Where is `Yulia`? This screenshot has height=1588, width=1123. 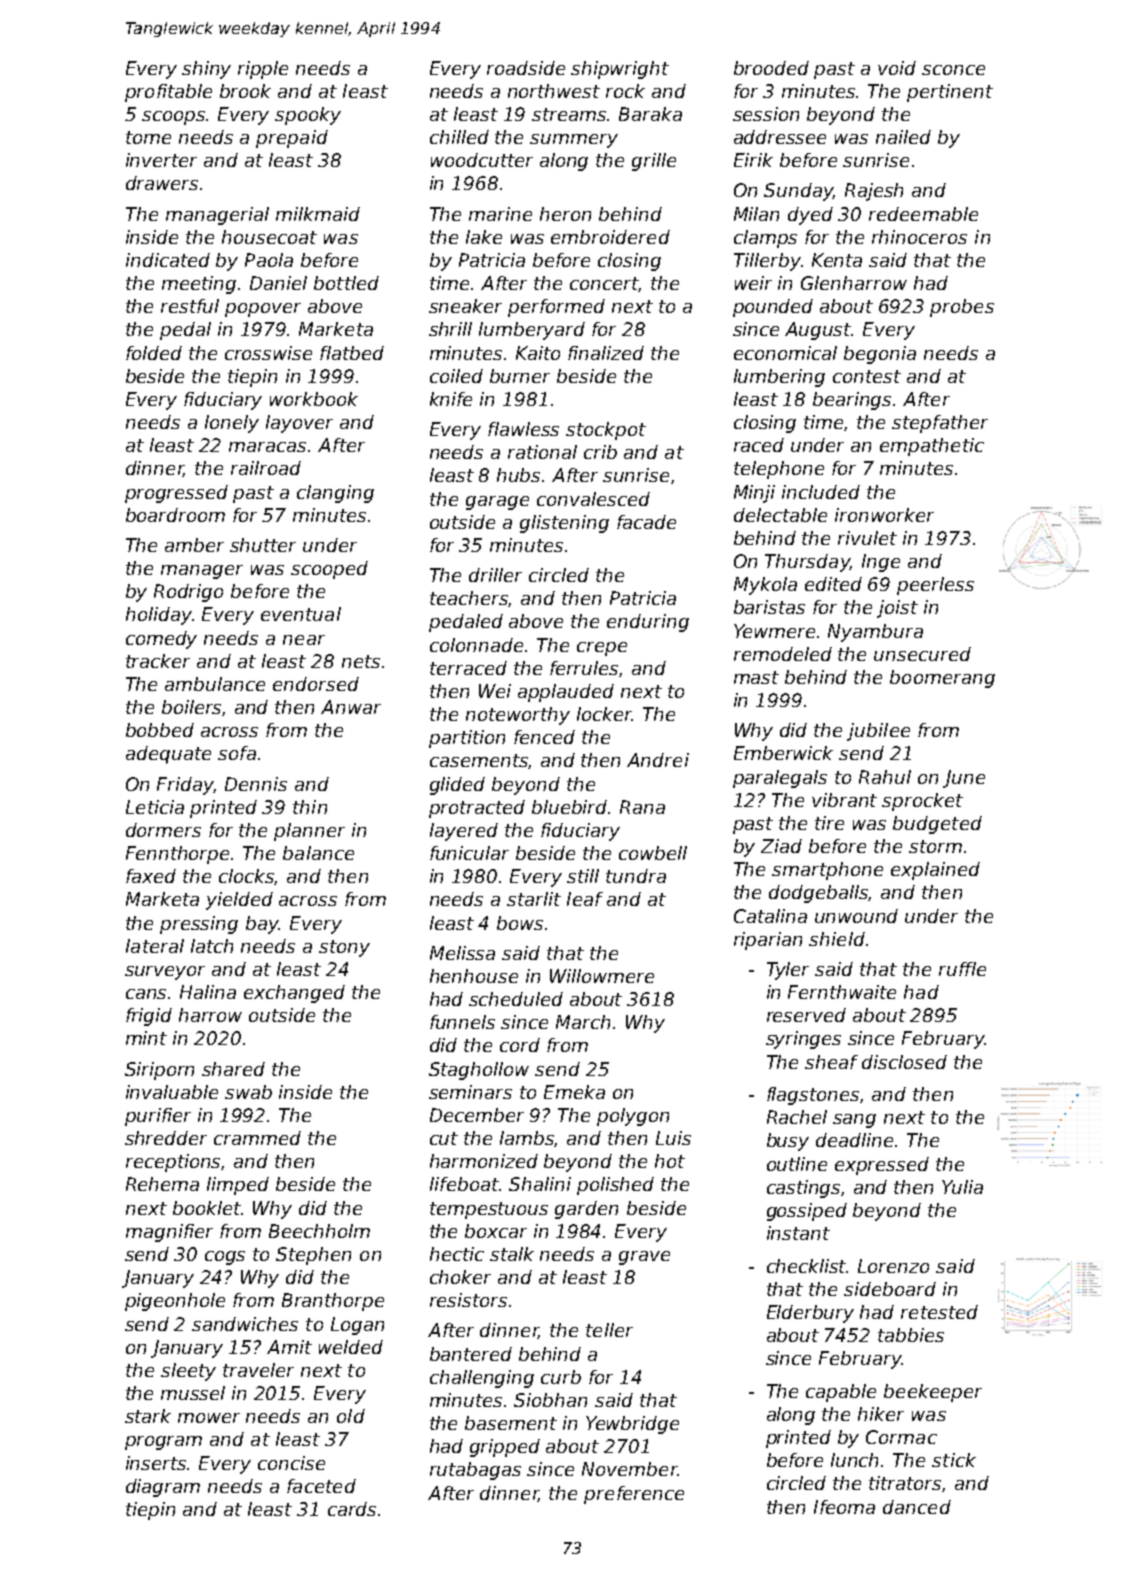 Yulia is located at coordinates (962, 1187).
